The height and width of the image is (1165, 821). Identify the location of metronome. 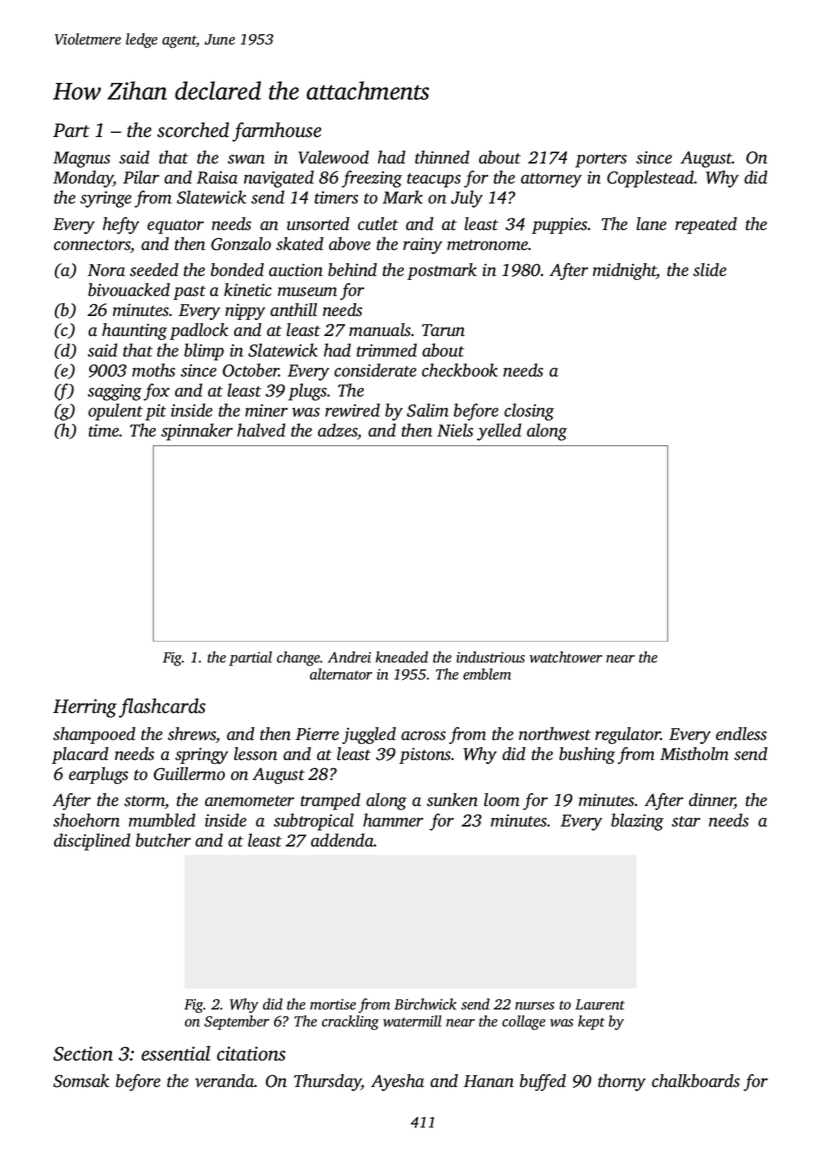
(487, 245).
